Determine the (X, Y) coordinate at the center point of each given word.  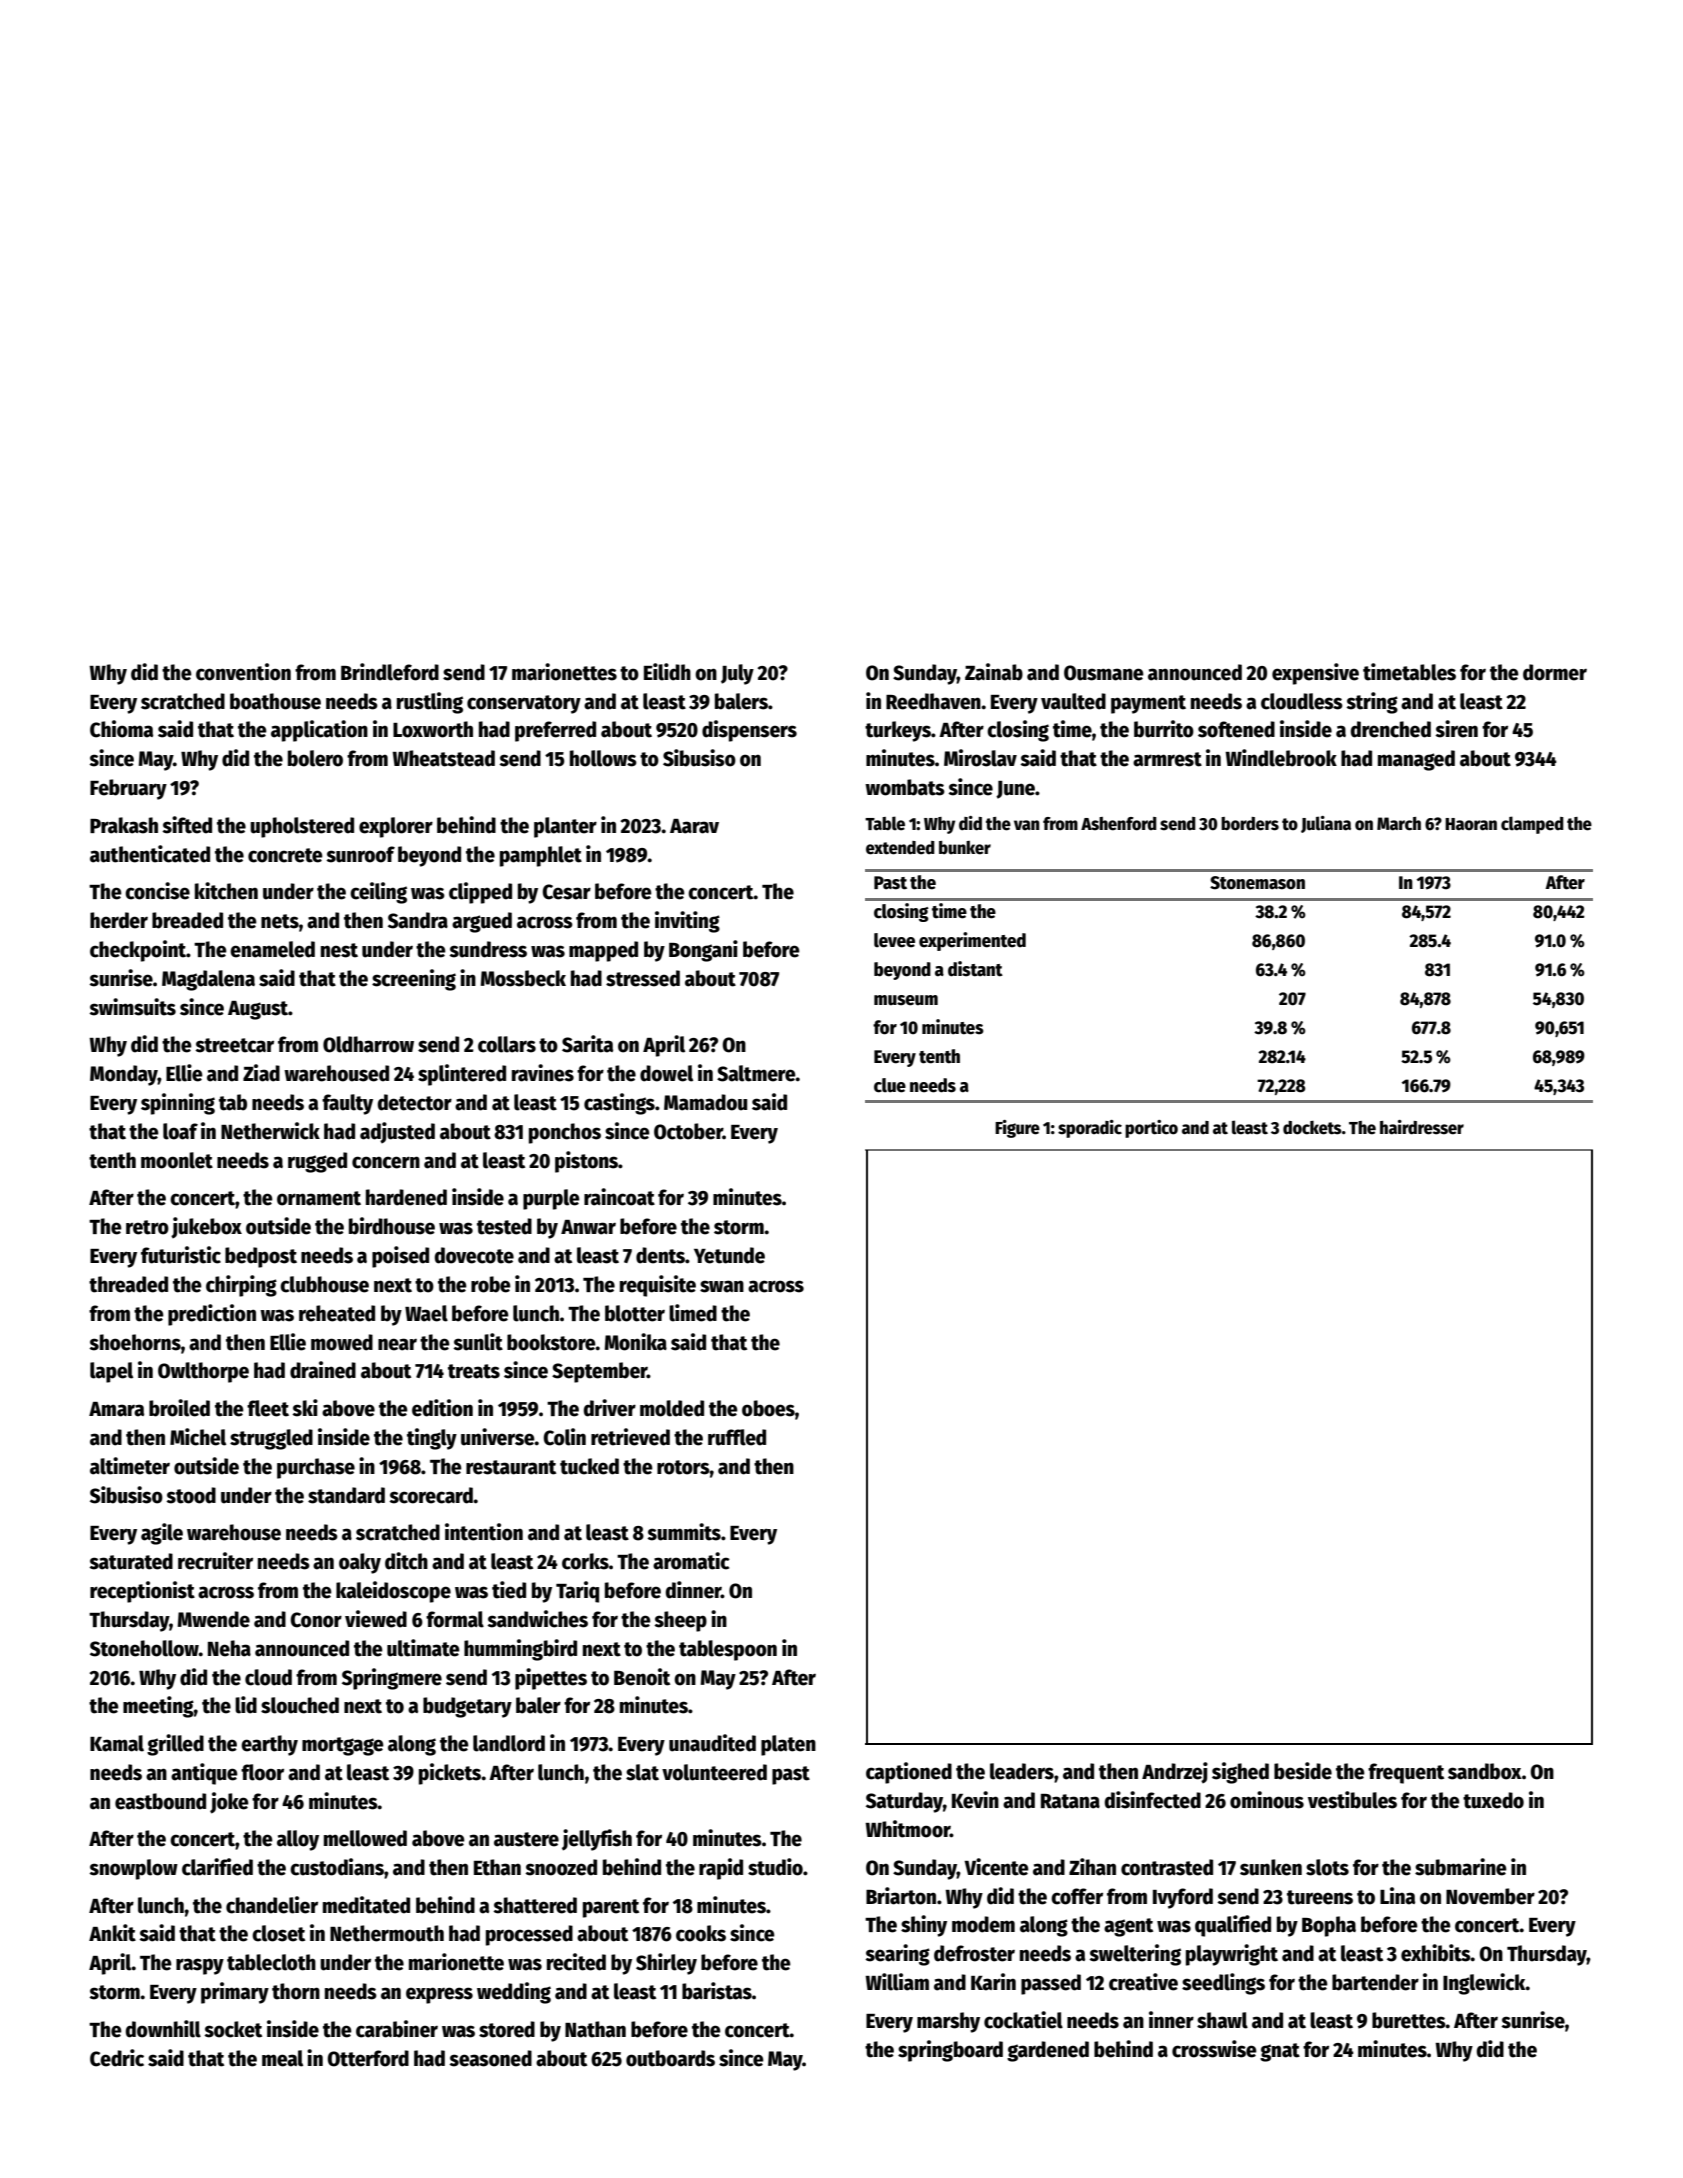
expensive (1315, 674)
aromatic (691, 1561)
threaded (128, 1284)
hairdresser (1422, 1127)
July (737, 674)
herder (119, 920)
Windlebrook (1281, 758)
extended (900, 848)
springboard (950, 2051)
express (439, 1995)
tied (509, 1590)
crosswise (1214, 2049)
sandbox (1485, 1771)
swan (722, 1286)
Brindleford (390, 672)
